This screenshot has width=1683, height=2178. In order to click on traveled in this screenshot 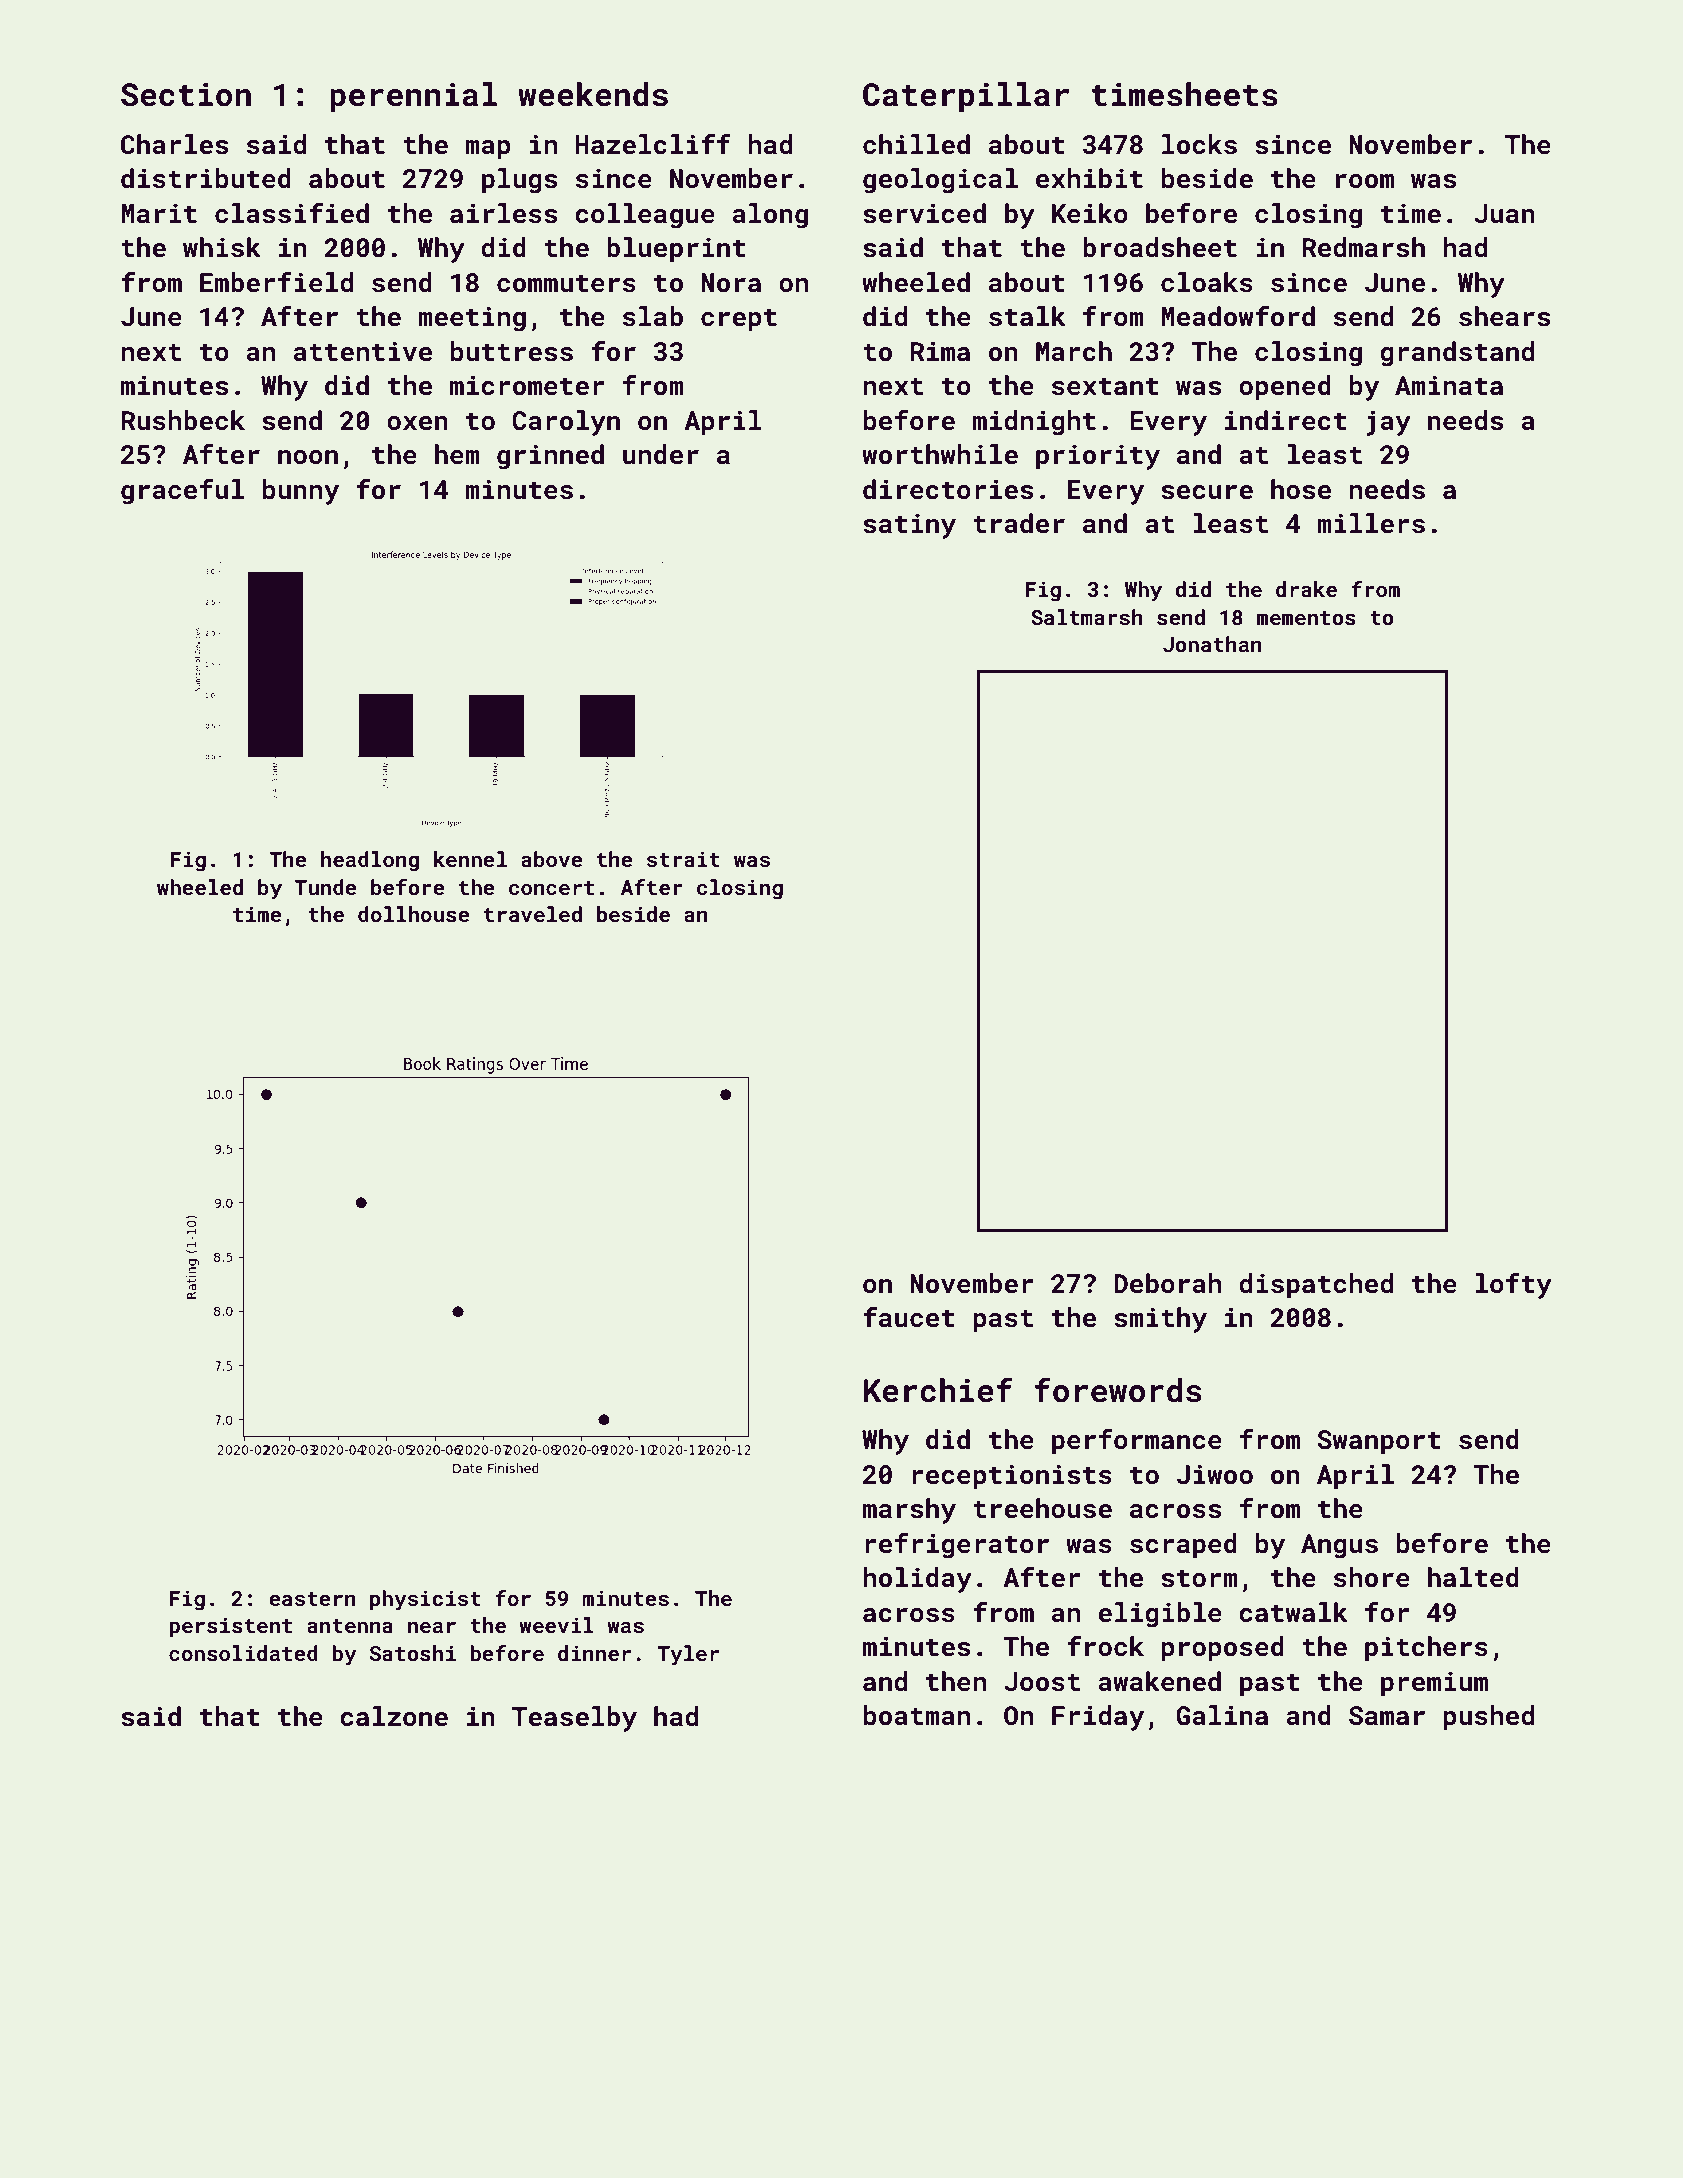, I will do `click(533, 914)`.
